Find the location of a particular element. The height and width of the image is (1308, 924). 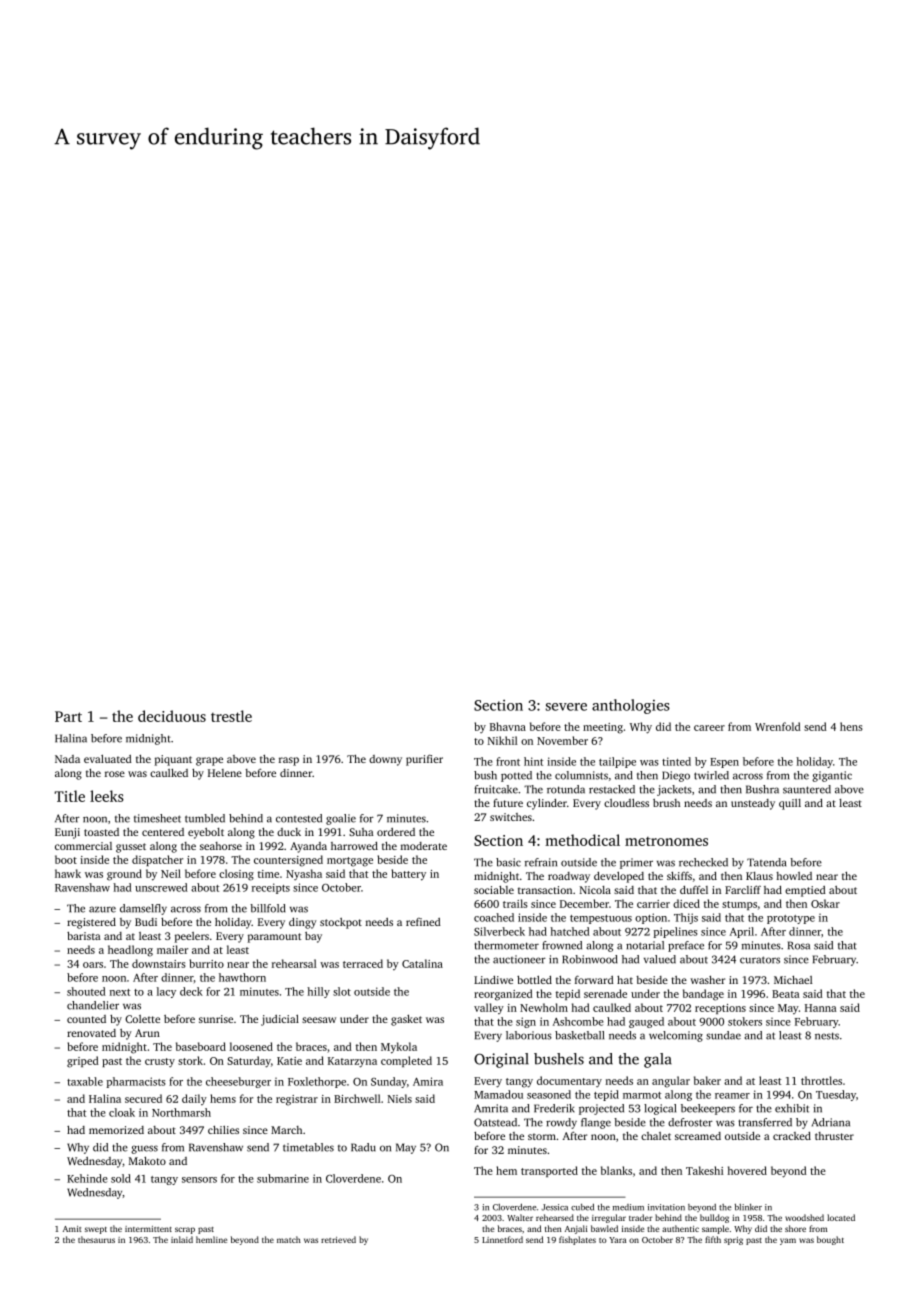

fifth is located at coordinates (713, 1239).
